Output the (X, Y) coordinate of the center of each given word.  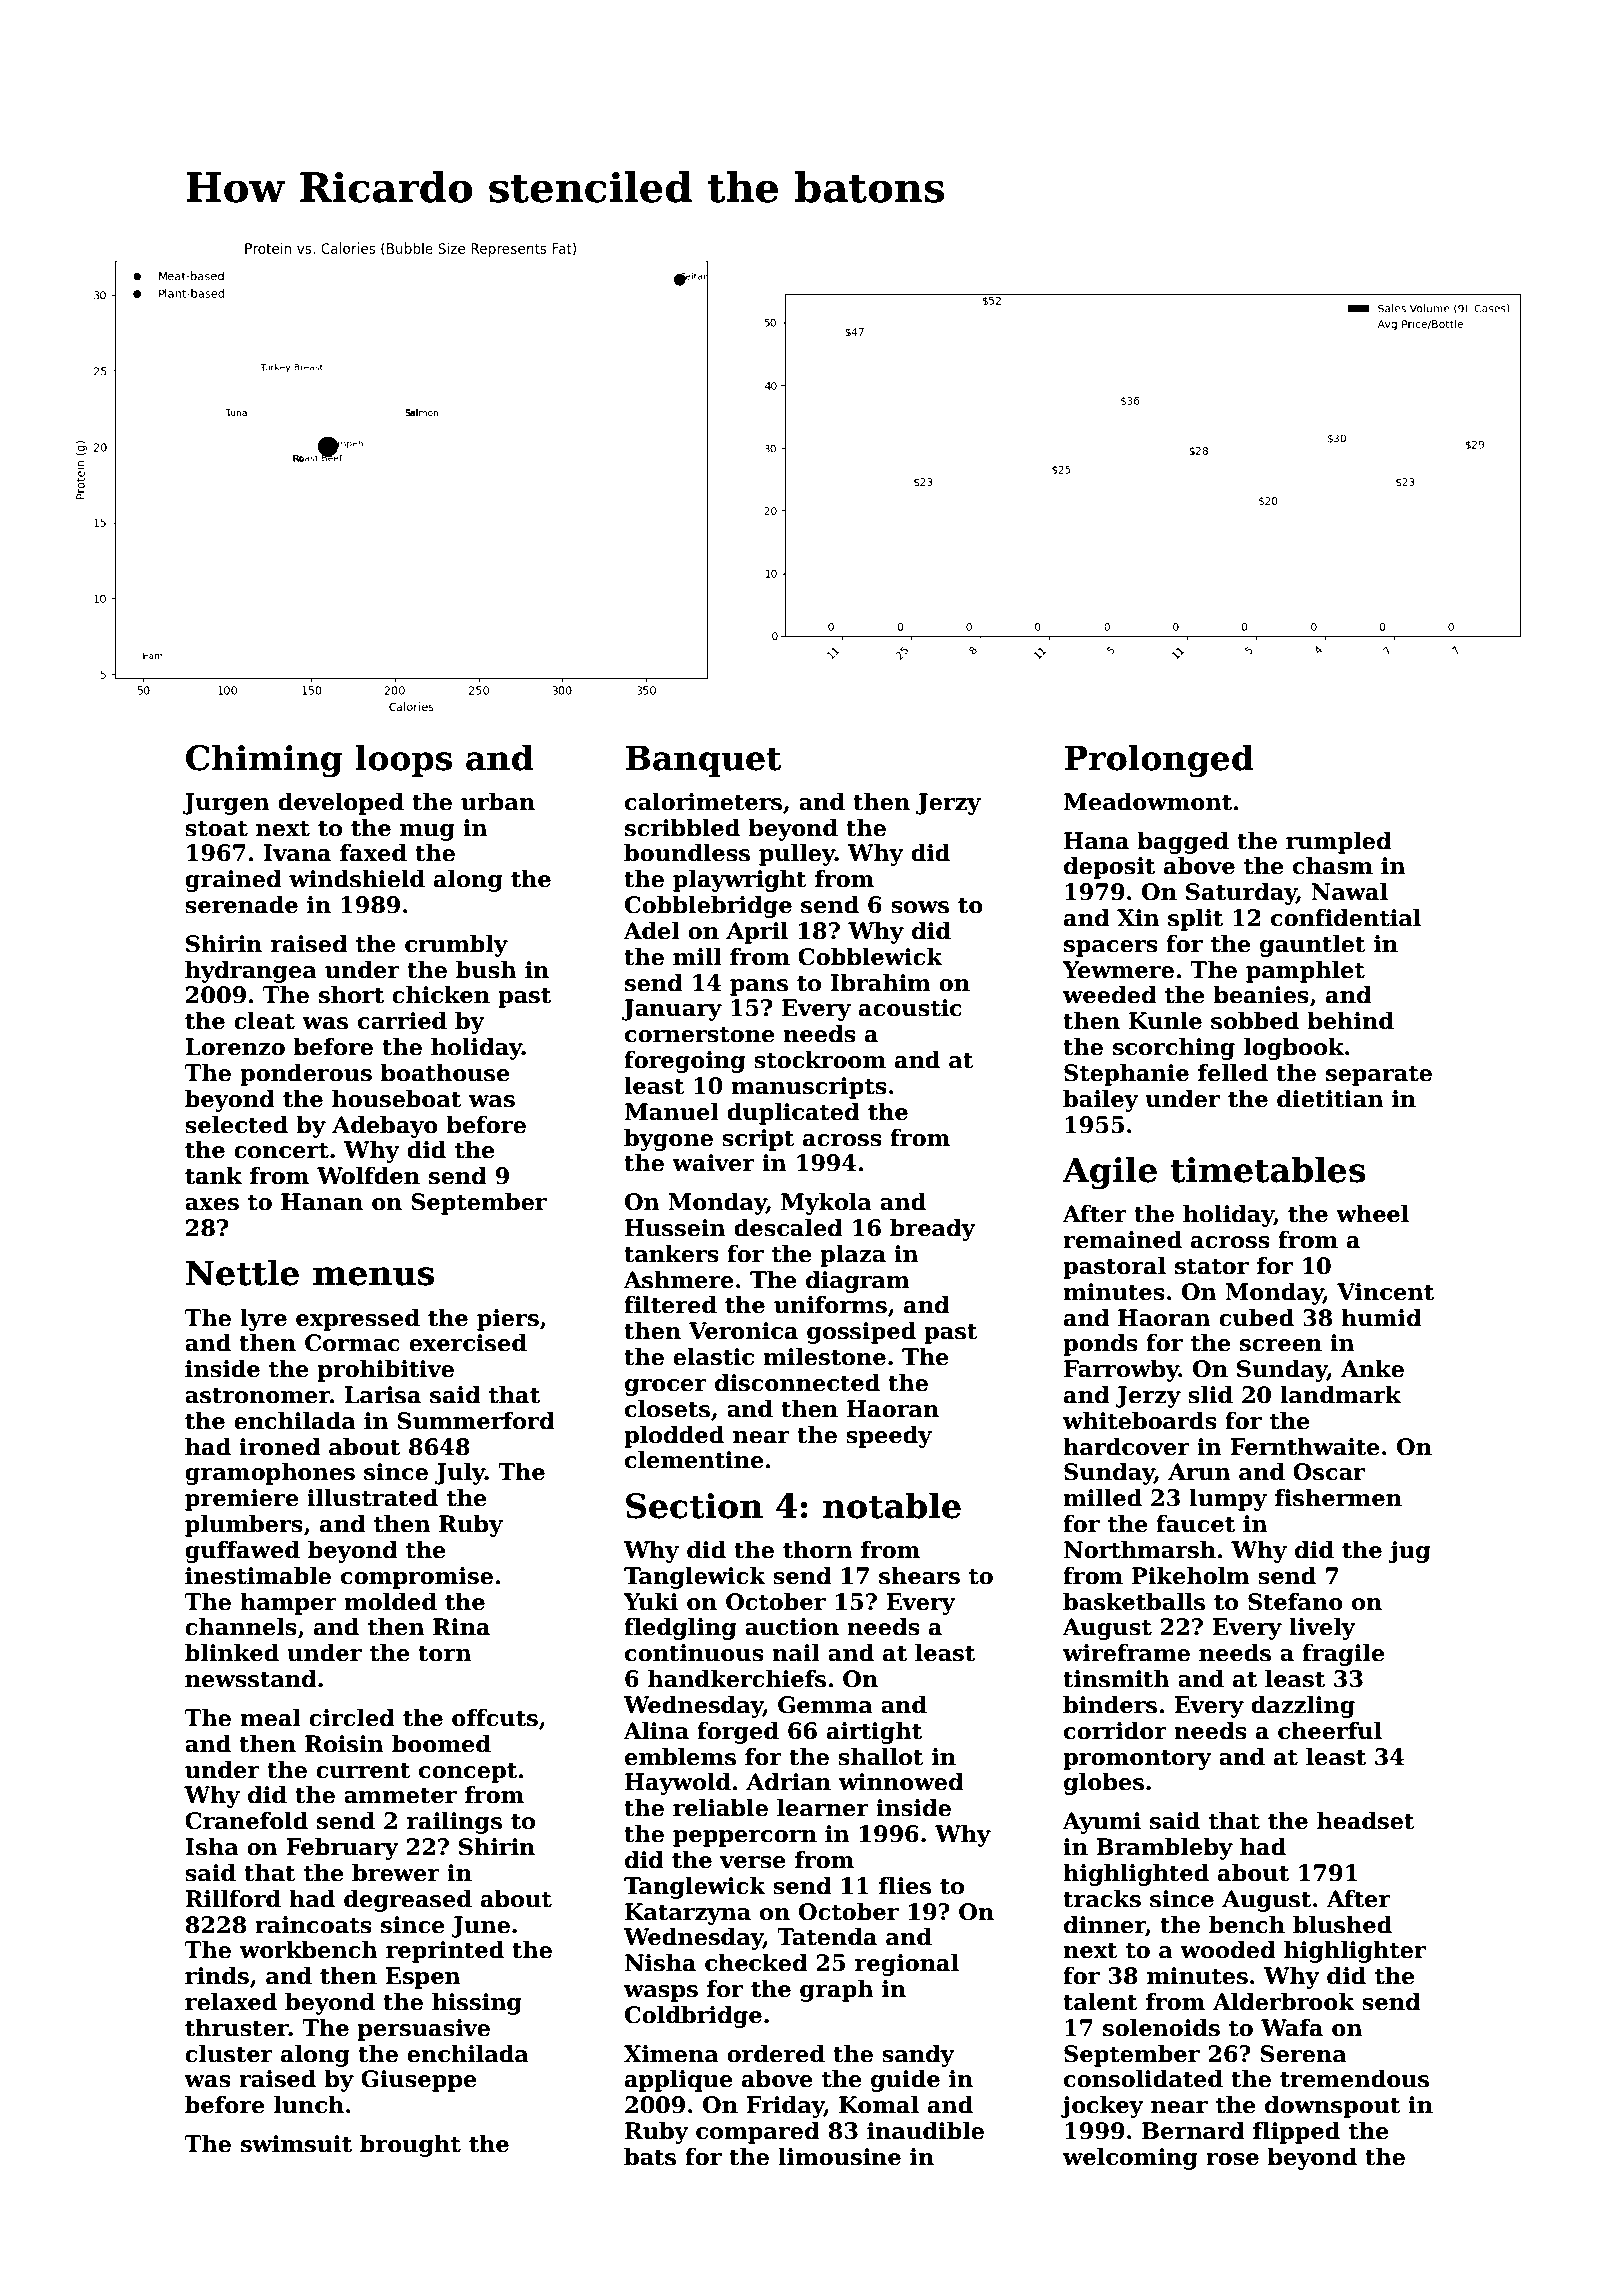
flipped (1296, 2133)
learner (823, 1808)
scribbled (682, 828)
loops (403, 760)
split (1195, 920)
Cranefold (246, 1821)
